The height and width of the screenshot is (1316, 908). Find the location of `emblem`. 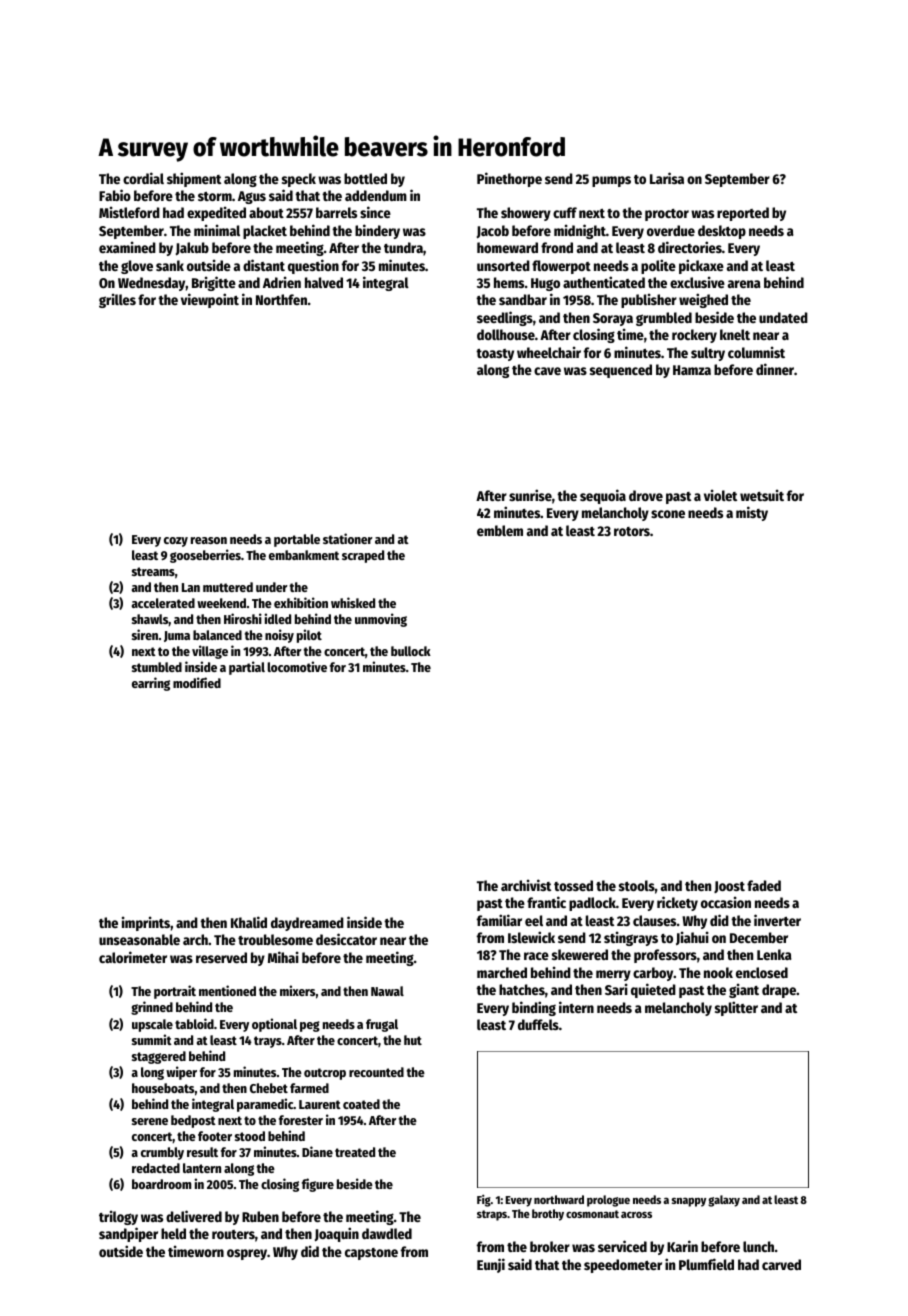

emblem is located at coordinates (500, 530).
